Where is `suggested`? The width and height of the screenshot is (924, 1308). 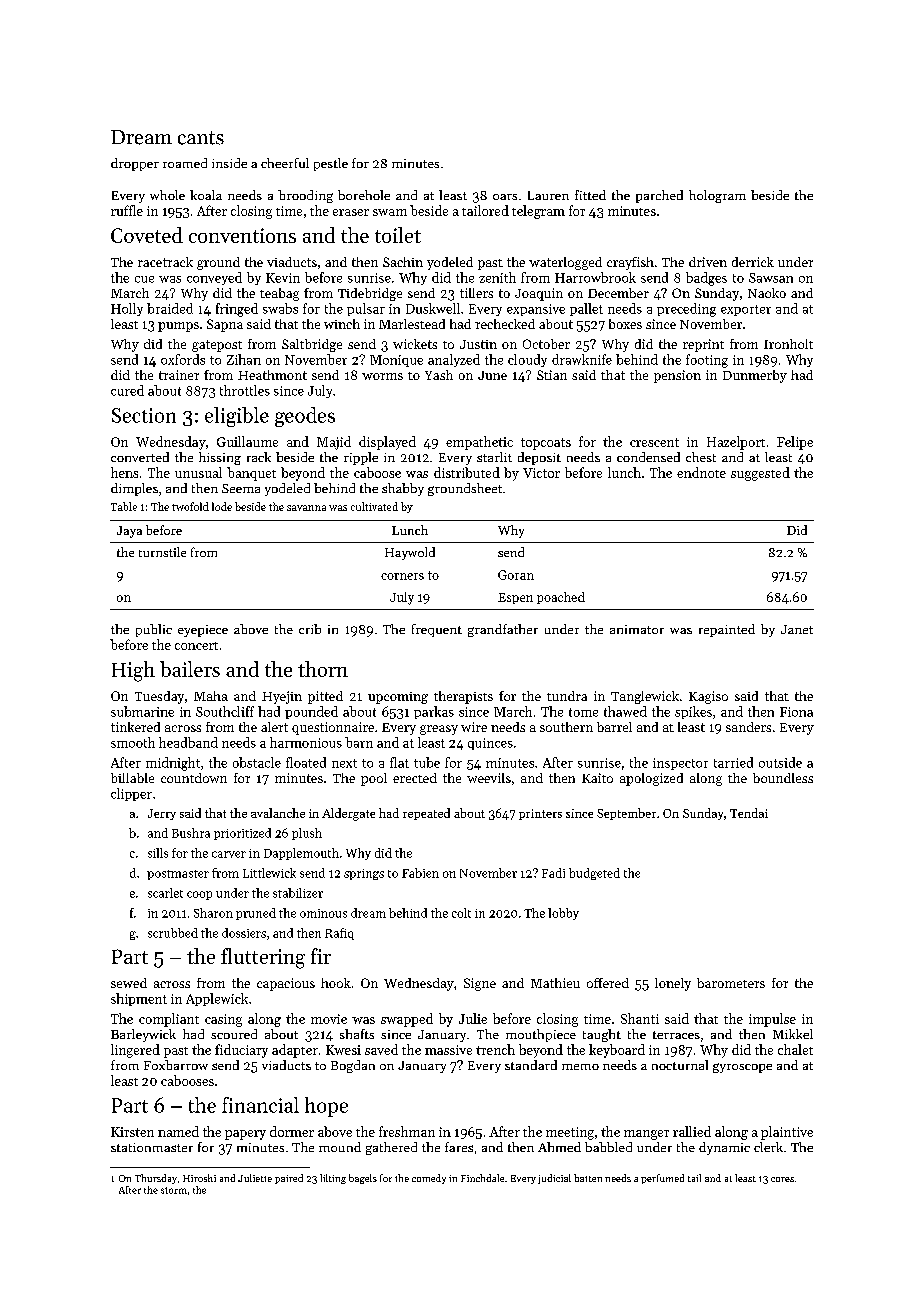 suggested is located at coordinates (760, 474).
